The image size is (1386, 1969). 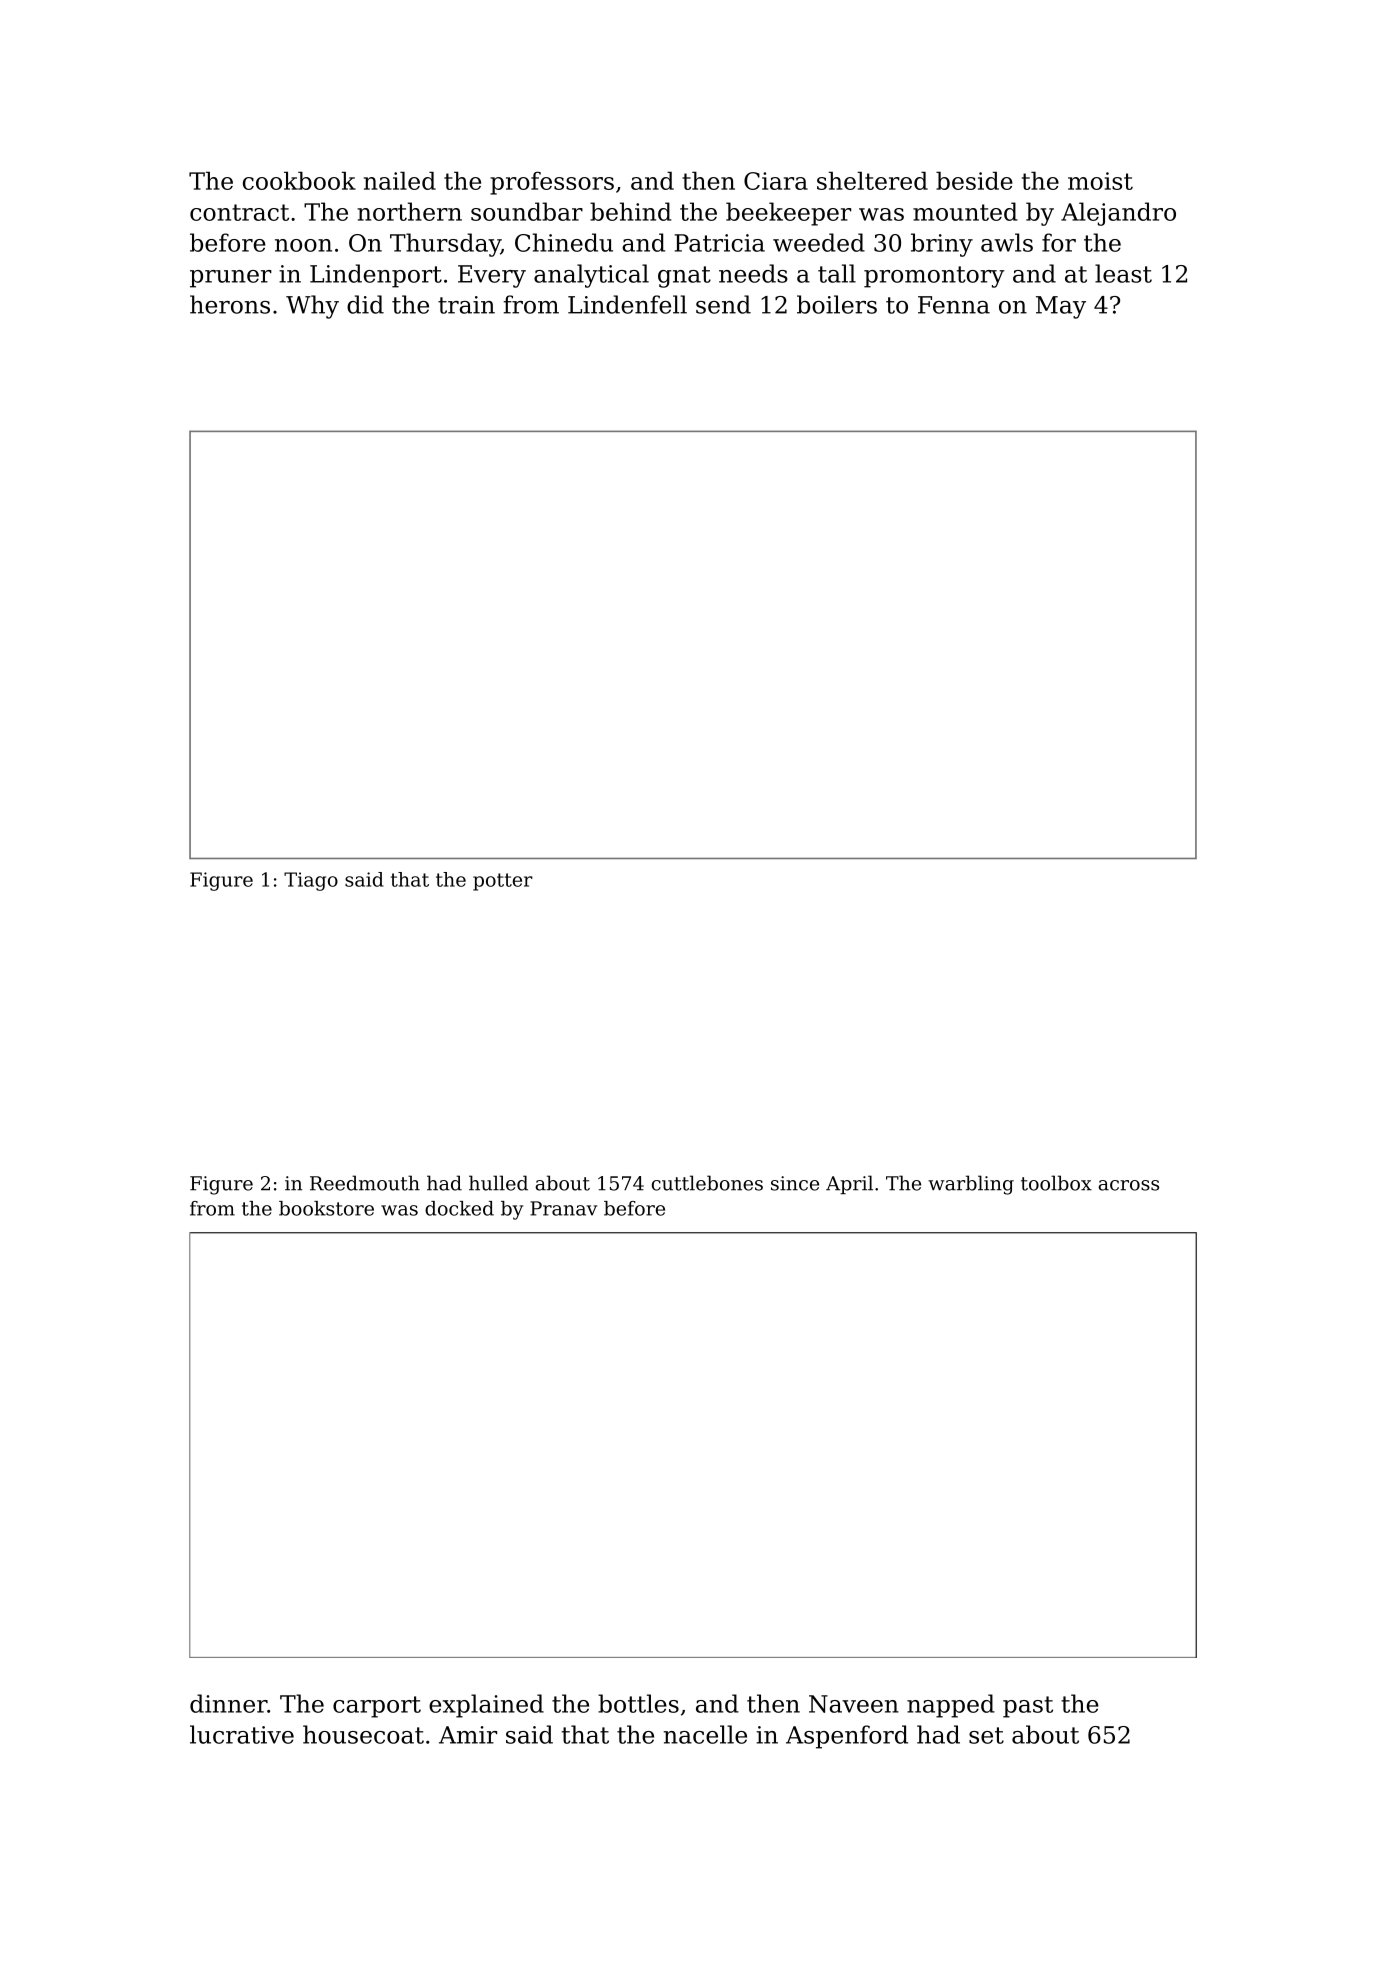 I want to click on Naveen, so click(x=854, y=1704).
